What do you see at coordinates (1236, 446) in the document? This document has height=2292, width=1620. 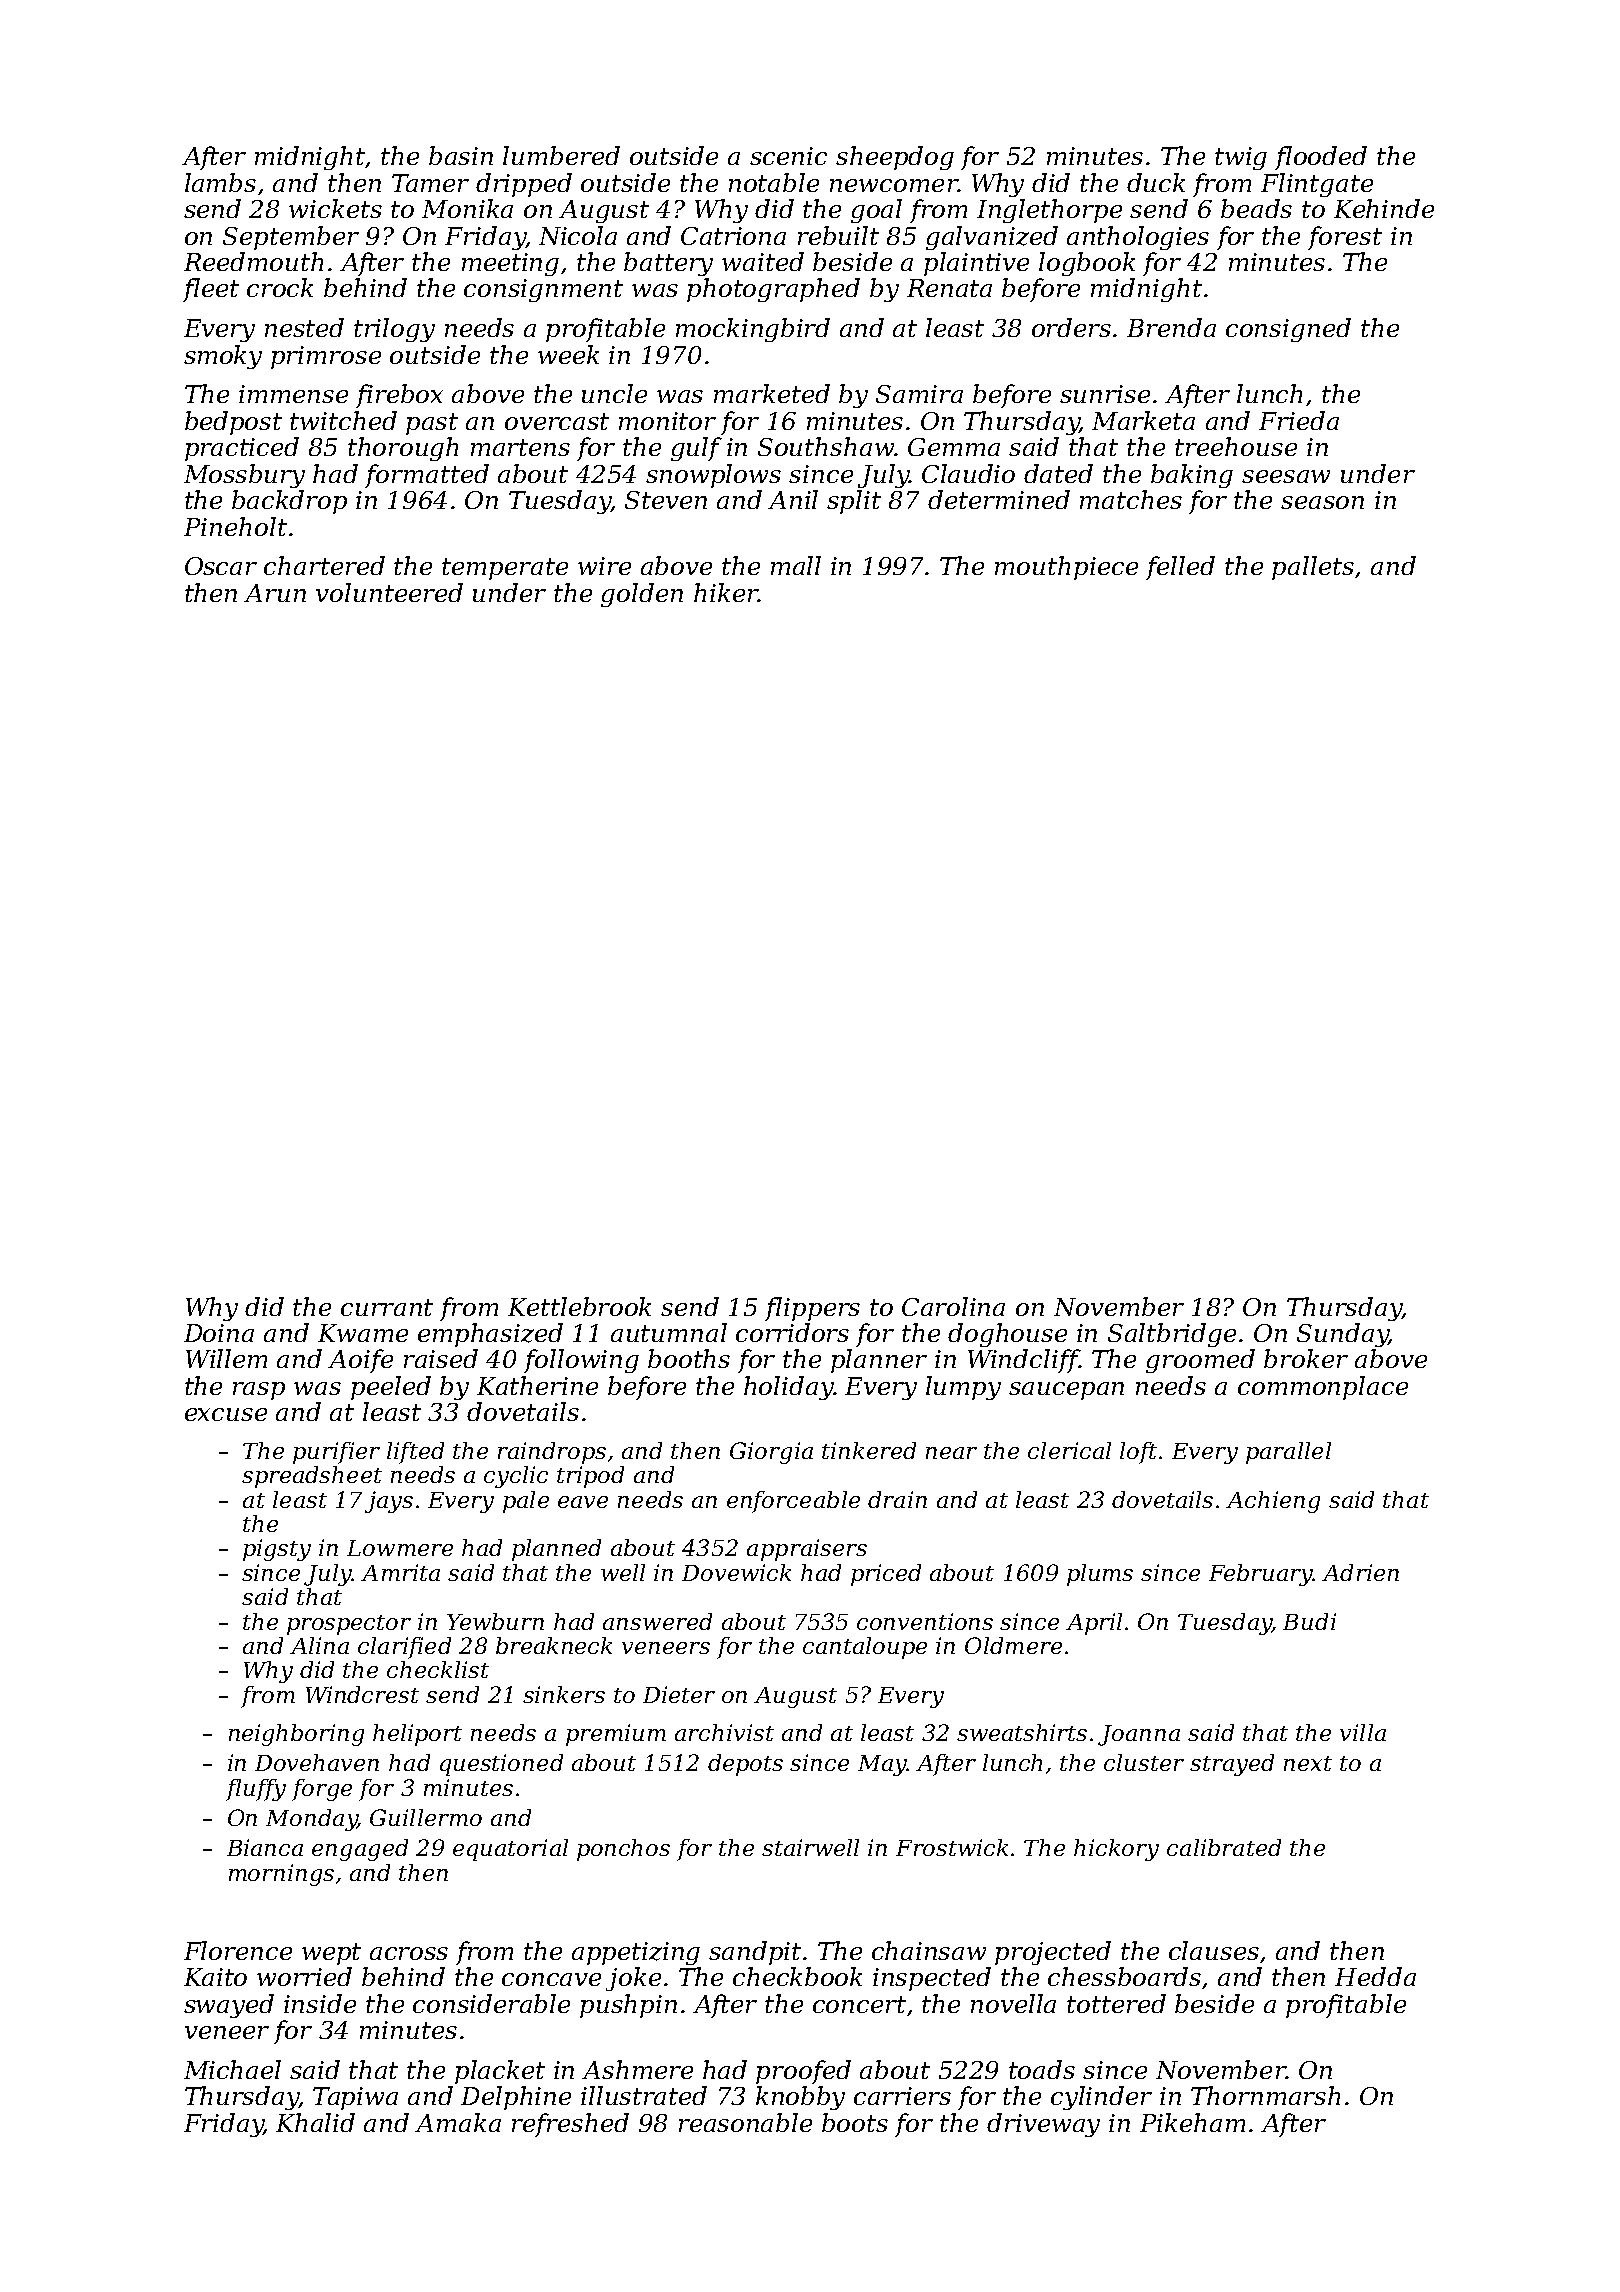 I see `treehouse` at bounding box center [1236, 446].
